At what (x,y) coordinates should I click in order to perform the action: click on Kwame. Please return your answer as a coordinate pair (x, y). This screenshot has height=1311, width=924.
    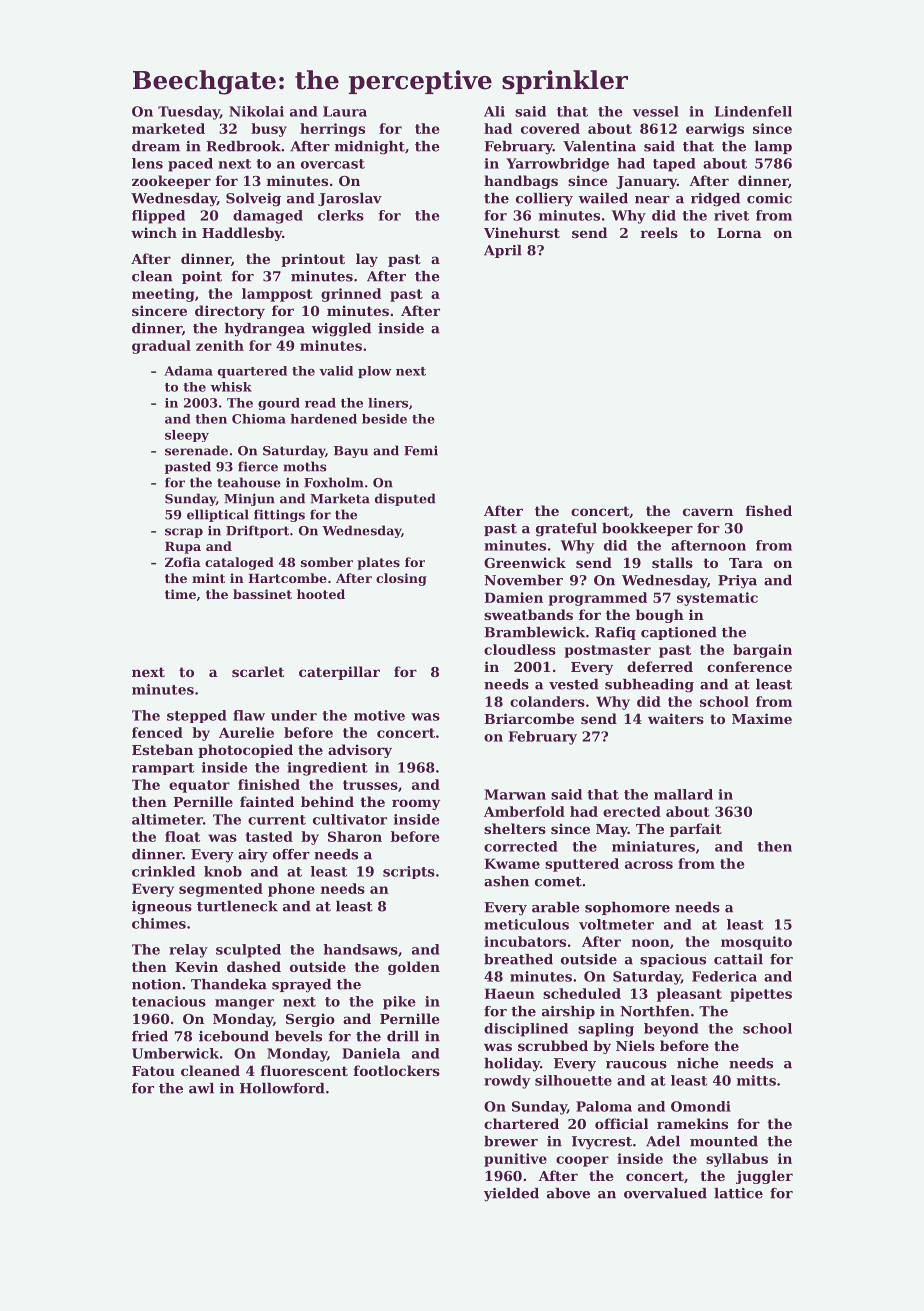
    Looking at the image, I should click on (512, 863).
